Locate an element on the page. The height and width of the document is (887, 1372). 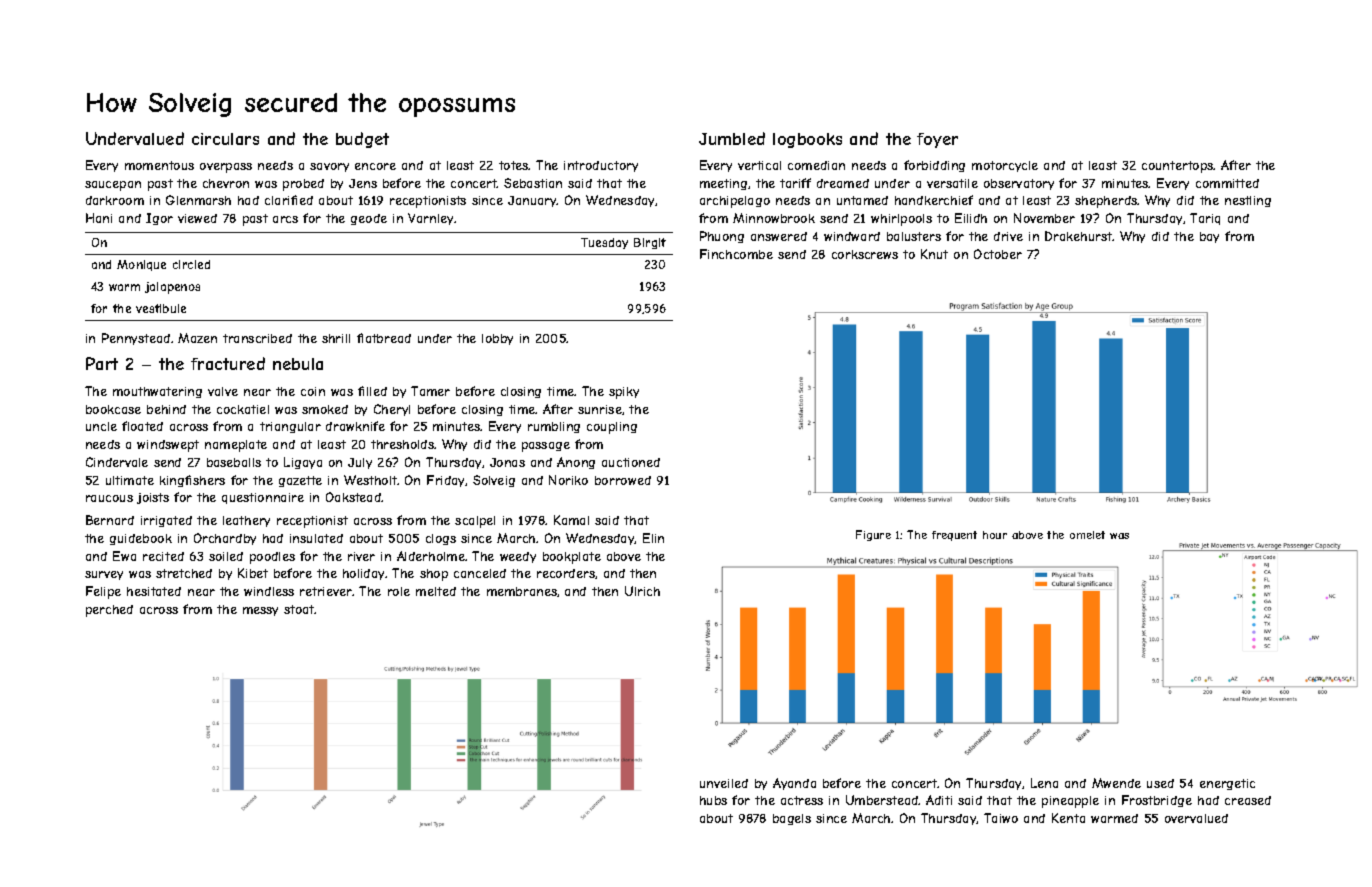
irrigated is located at coordinates (166, 521).
